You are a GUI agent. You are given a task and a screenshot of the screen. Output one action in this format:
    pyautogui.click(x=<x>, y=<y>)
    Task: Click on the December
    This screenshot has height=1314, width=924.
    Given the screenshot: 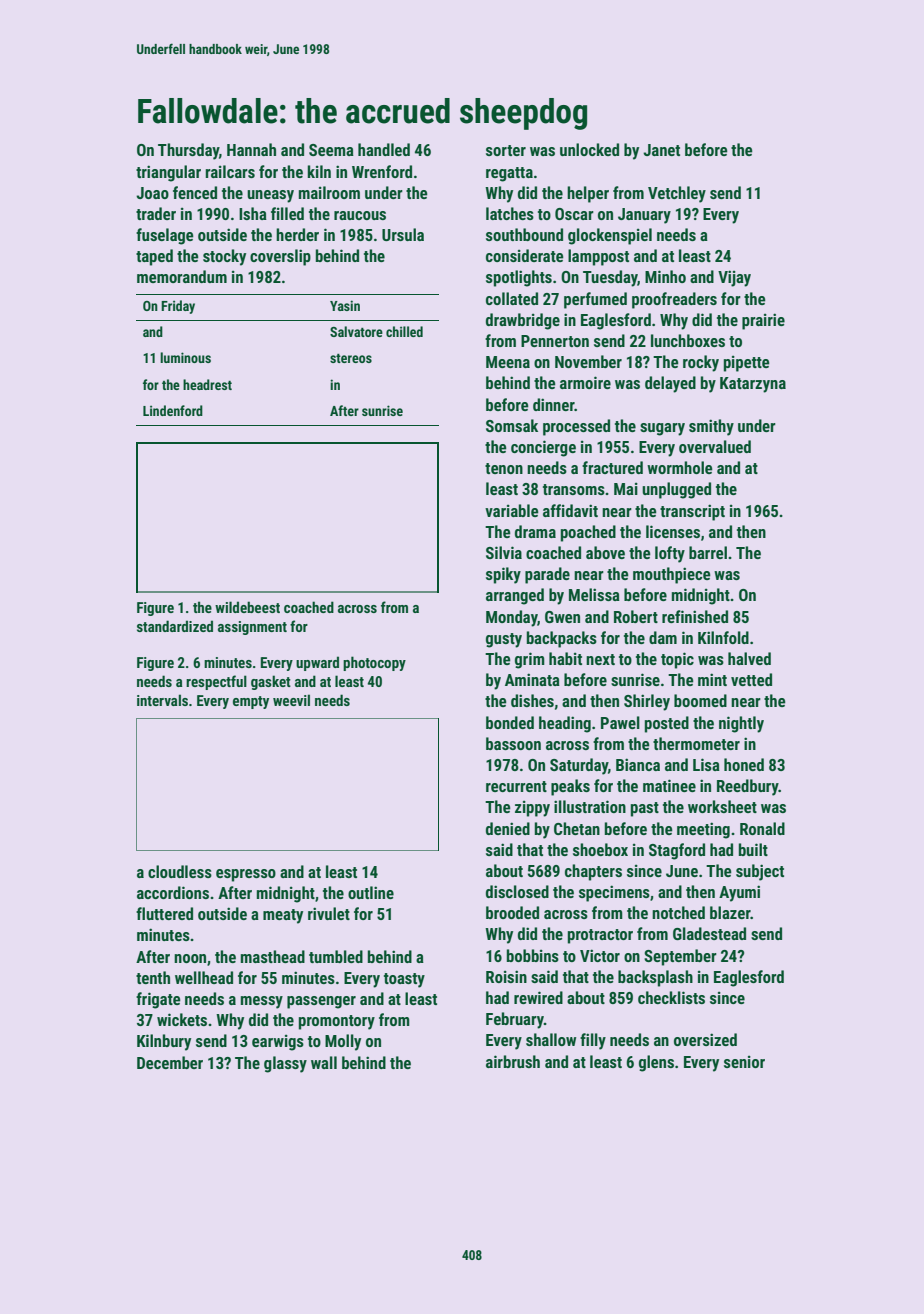 What is the action you would take?
    pyautogui.click(x=170, y=1062)
